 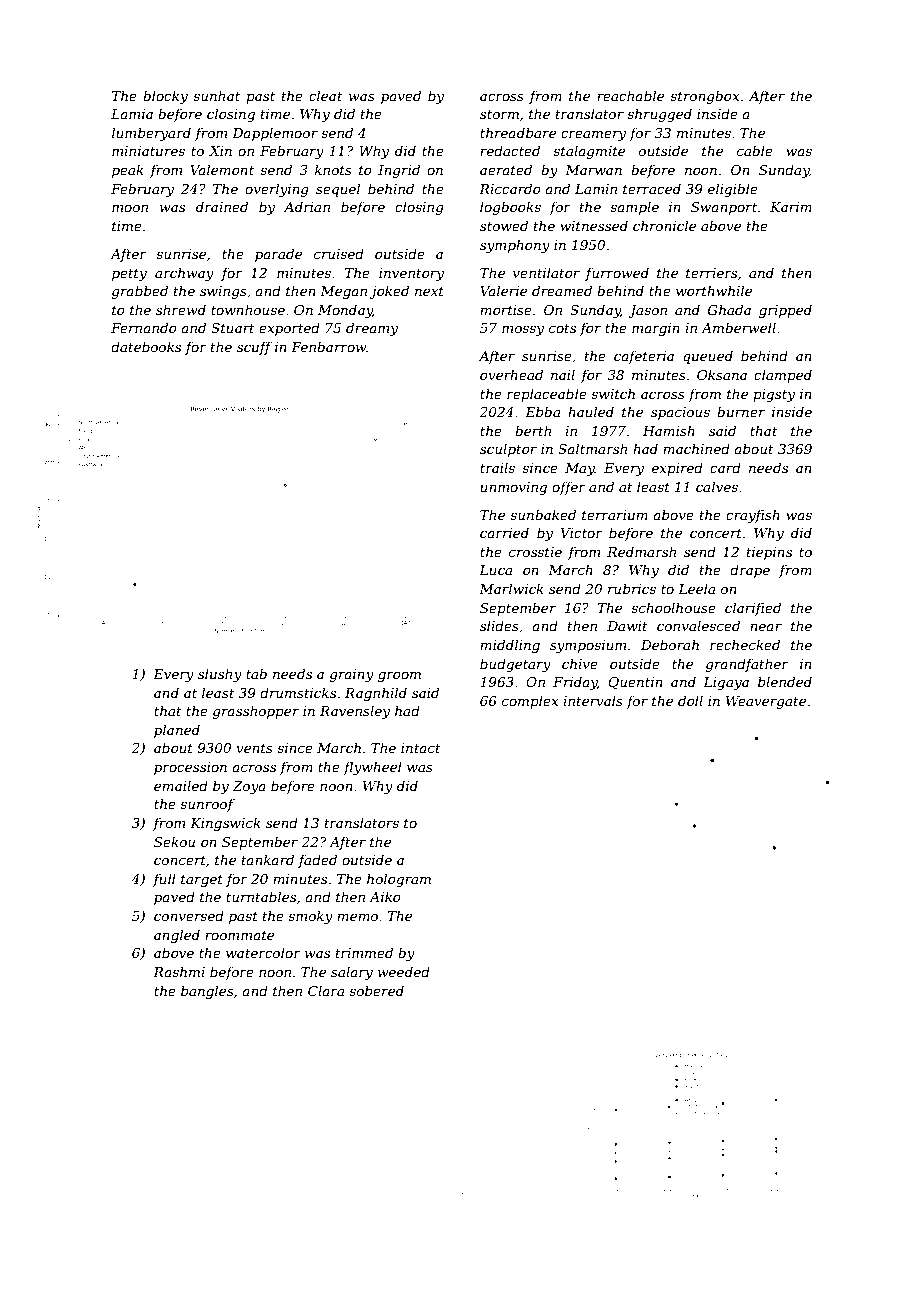 I want to click on Swanport, so click(x=724, y=208).
